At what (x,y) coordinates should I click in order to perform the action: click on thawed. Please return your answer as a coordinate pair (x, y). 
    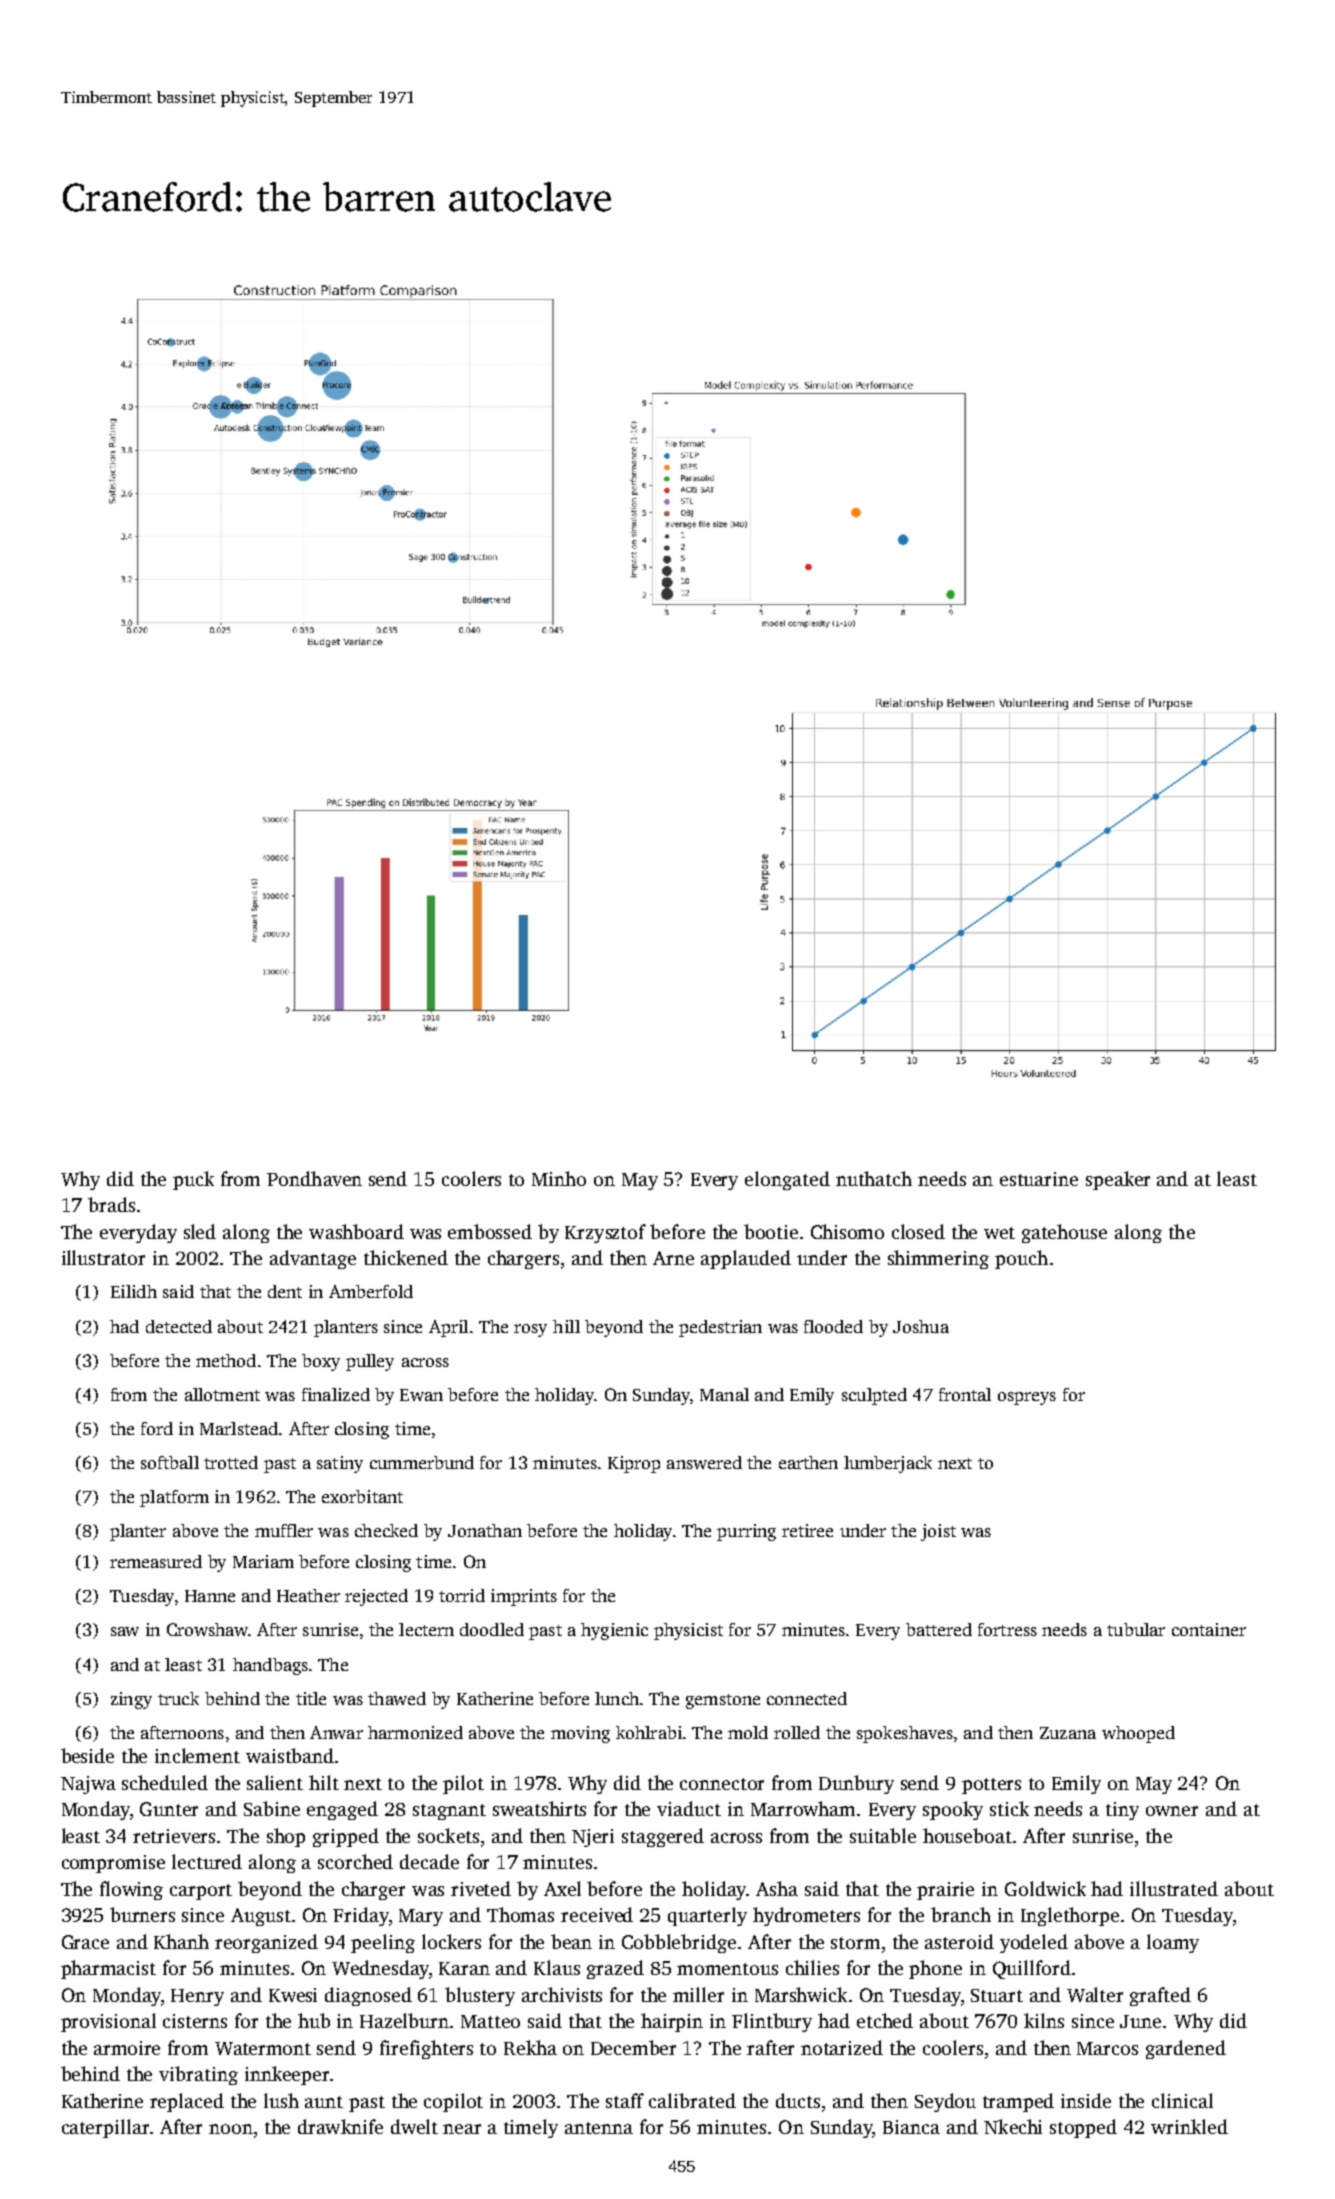
    Looking at the image, I should click on (397, 1698).
